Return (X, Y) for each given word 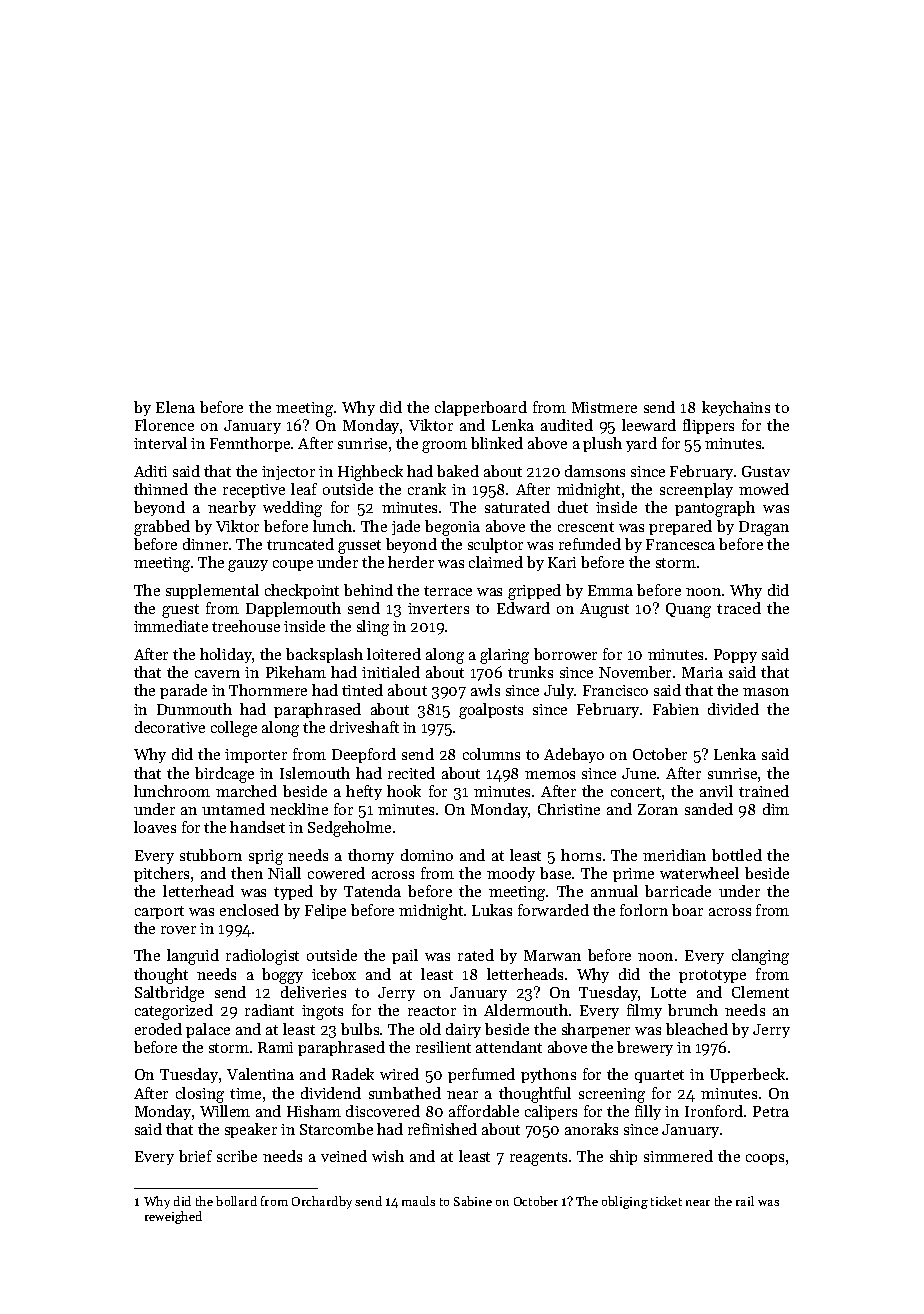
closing (200, 1095)
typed (293, 892)
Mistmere (604, 407)
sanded (709, 809)
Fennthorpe (250, 444)
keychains (736, 408)
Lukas (492, 910)
